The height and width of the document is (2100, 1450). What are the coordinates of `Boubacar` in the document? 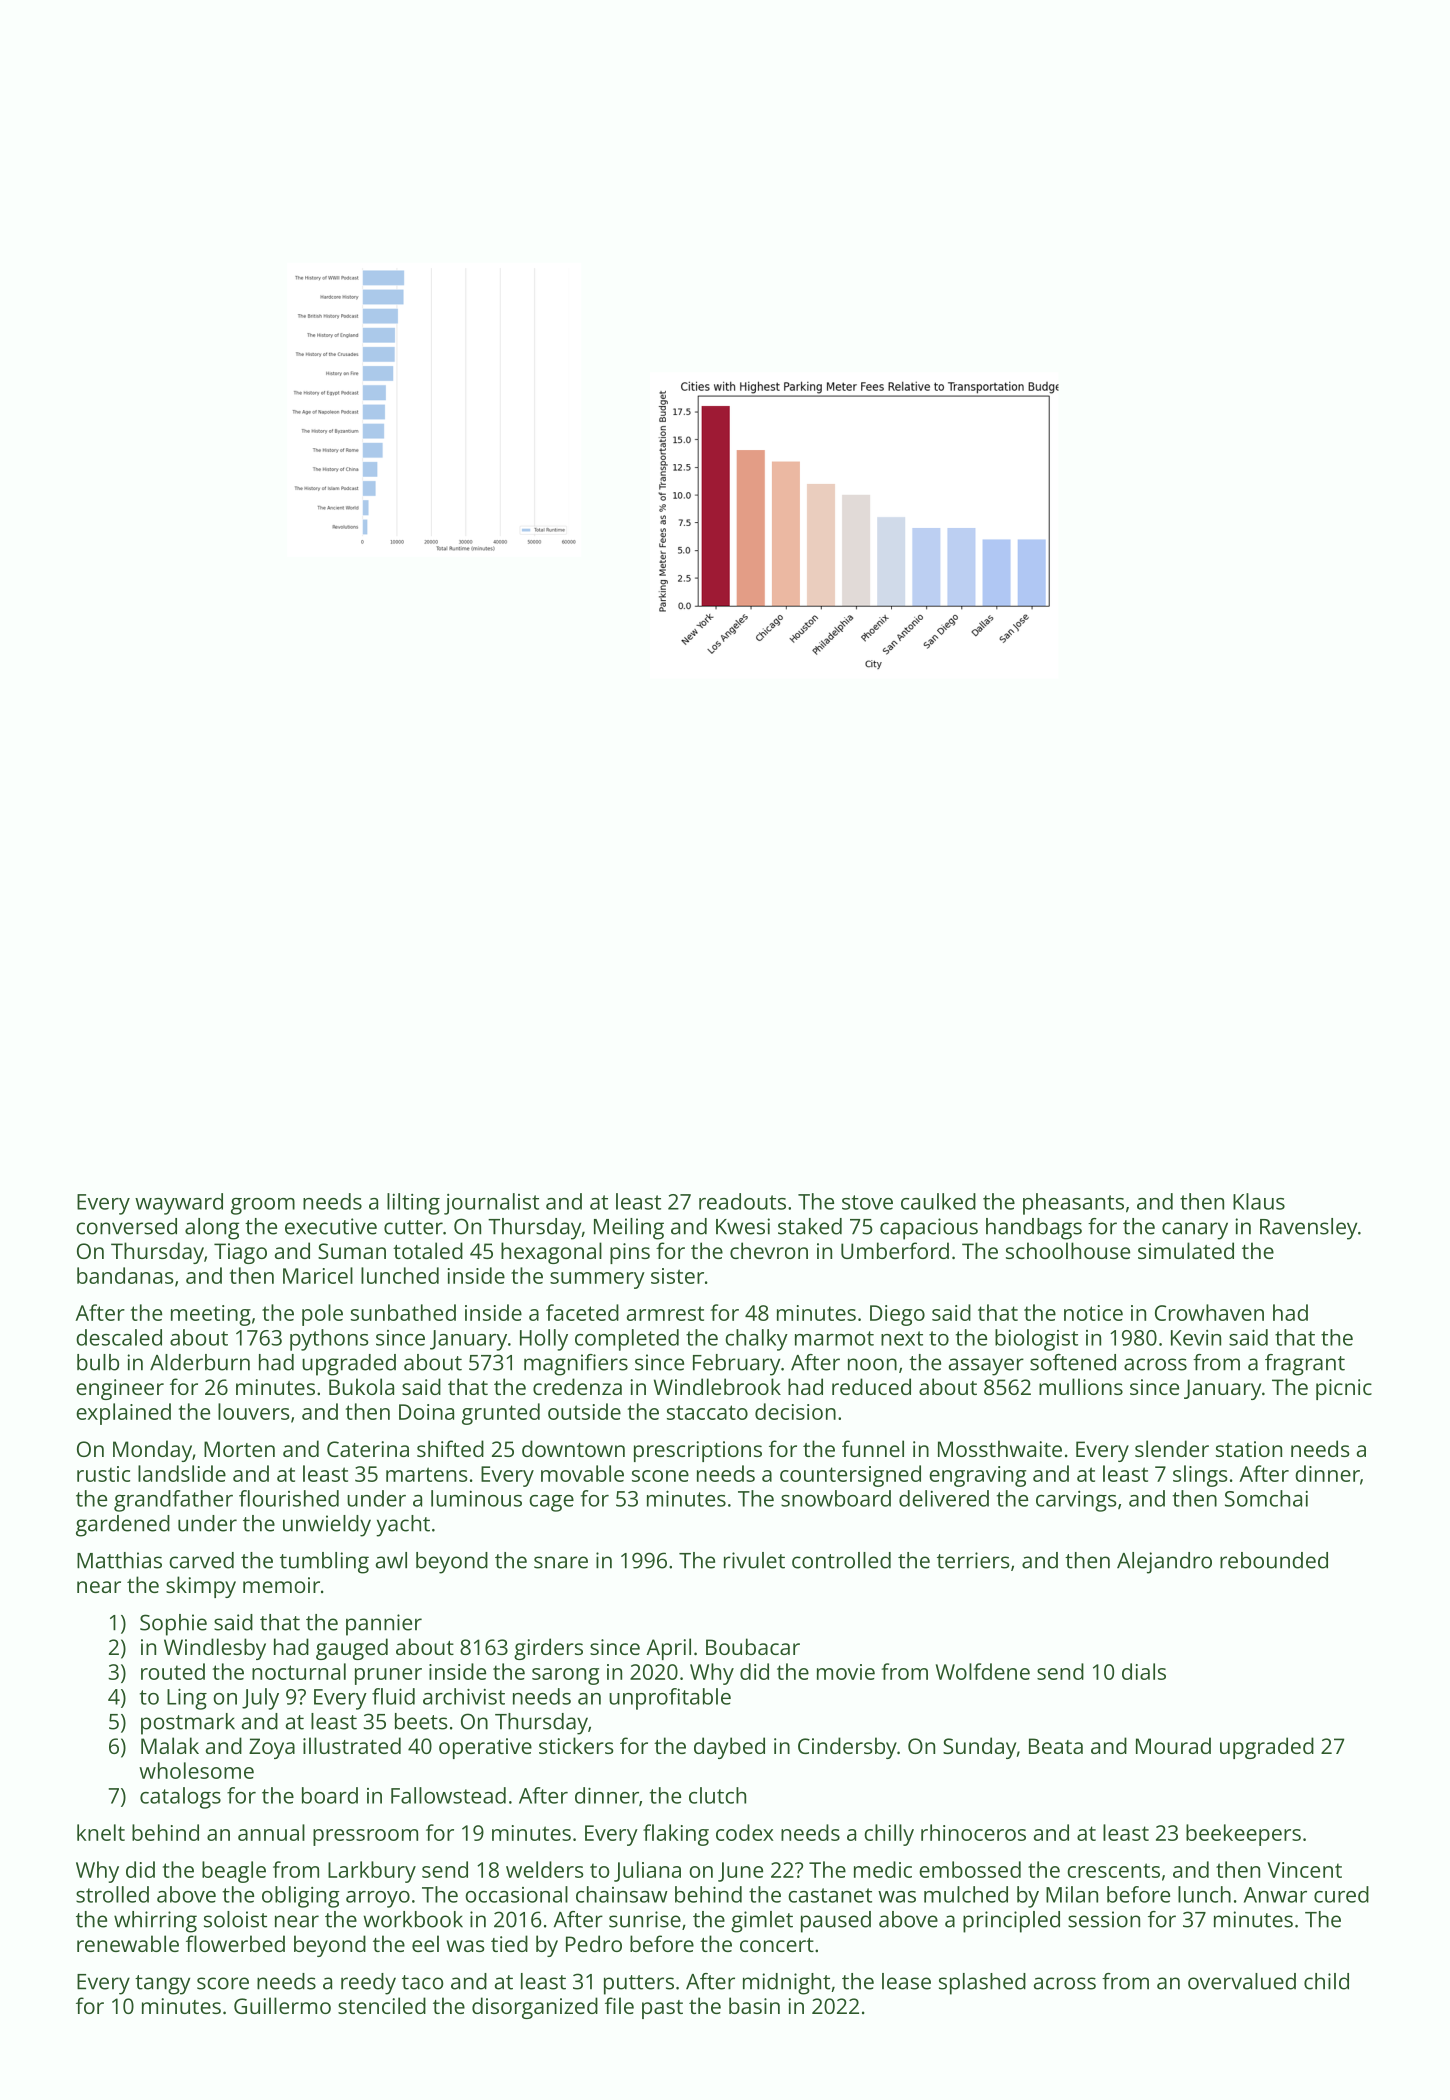 It's located at (753, 1646).
